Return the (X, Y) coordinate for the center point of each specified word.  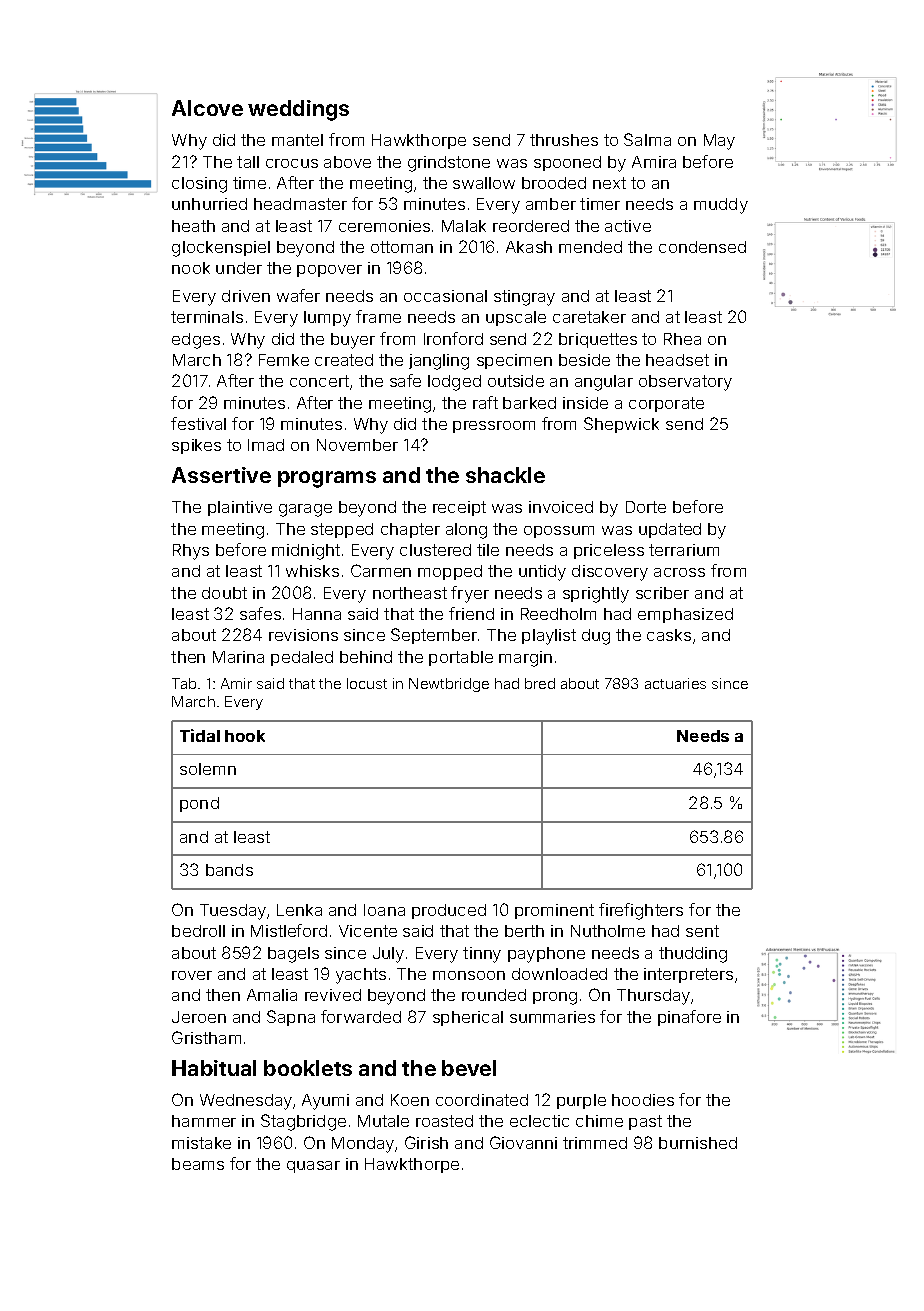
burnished (698, 1143)
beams (198, 1164)
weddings (298, 110)
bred (540, 683)
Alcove (207, 108)
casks (669, 635)
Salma (647, 139)
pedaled (302, 658)
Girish (426, 1142)
